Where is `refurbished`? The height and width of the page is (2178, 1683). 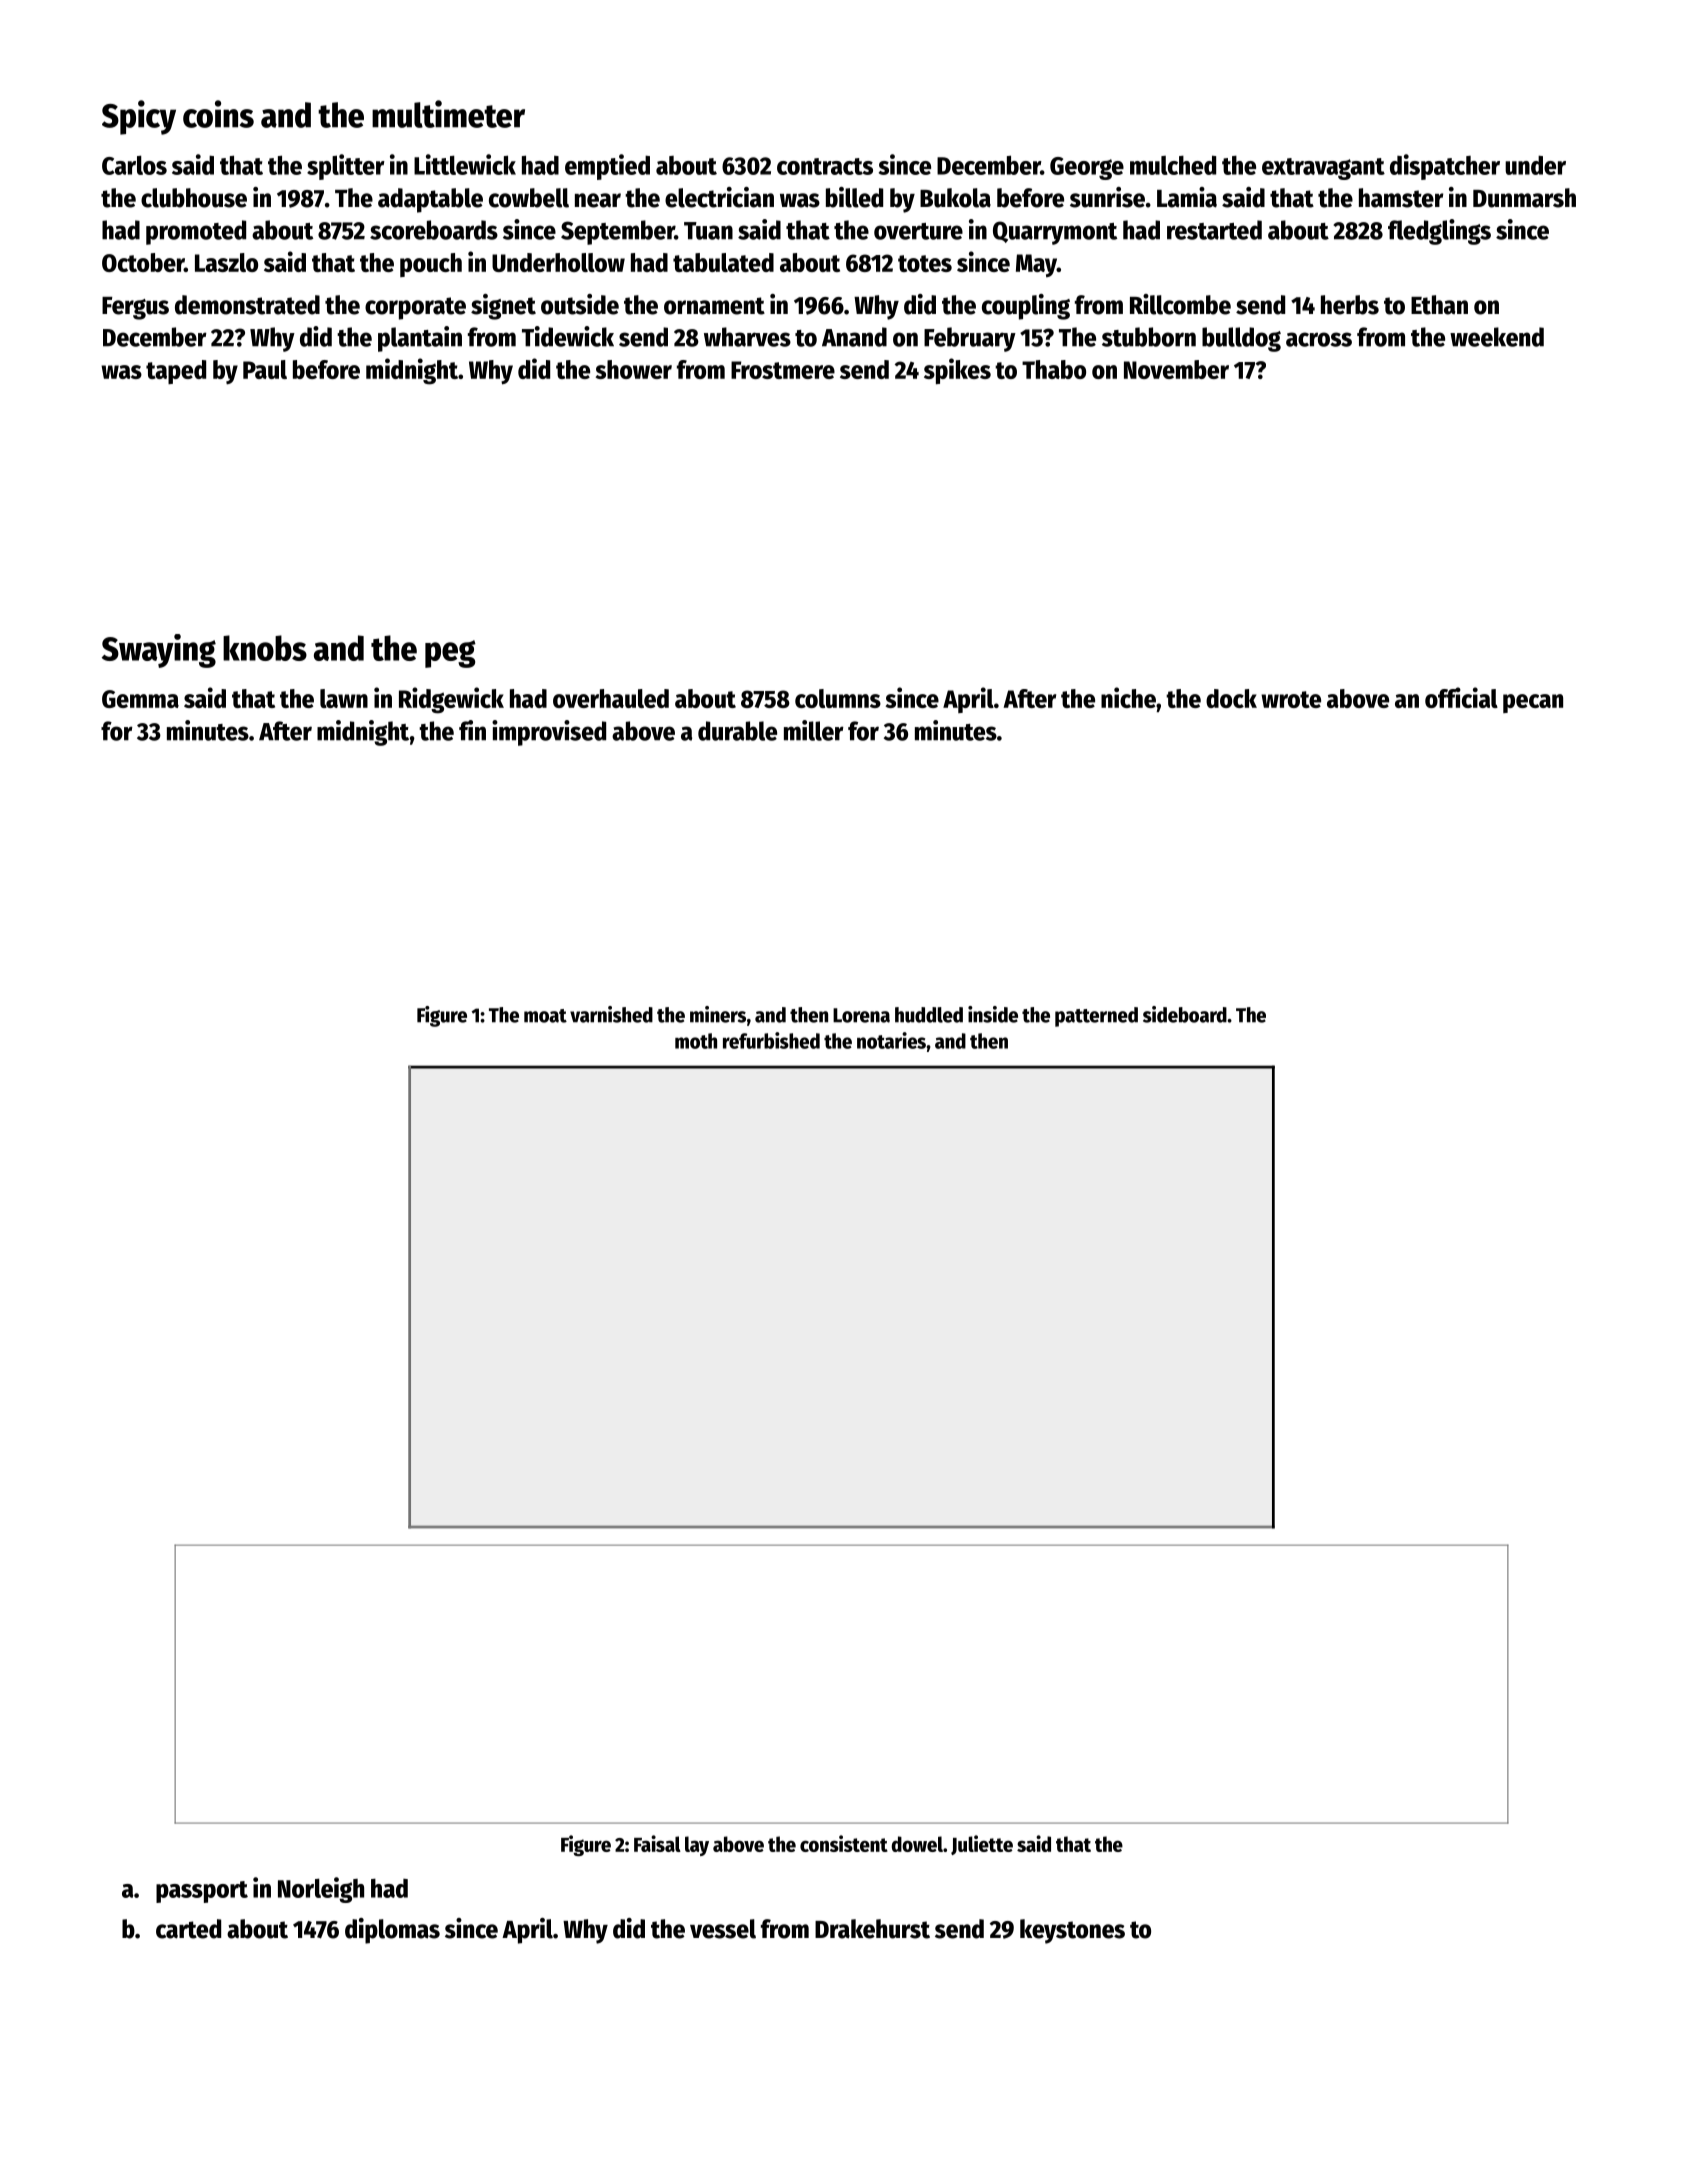
refurbished is located at coordinates (771, 1040).
